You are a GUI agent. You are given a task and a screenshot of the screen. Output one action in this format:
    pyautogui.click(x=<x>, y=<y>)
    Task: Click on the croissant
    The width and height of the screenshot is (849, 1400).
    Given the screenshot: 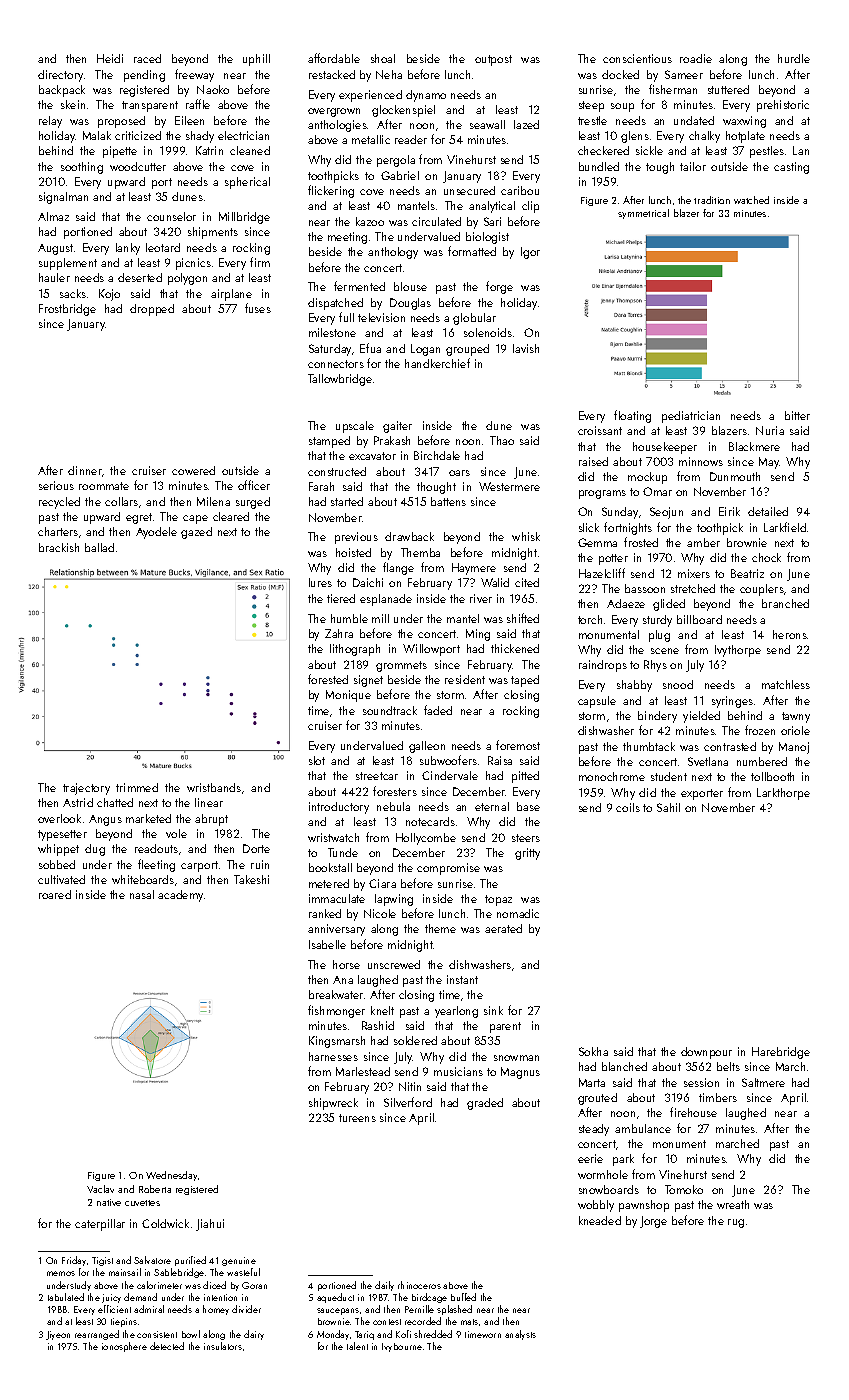 What is the action you would take?
    pyautogui.click(x=600, y=430)
